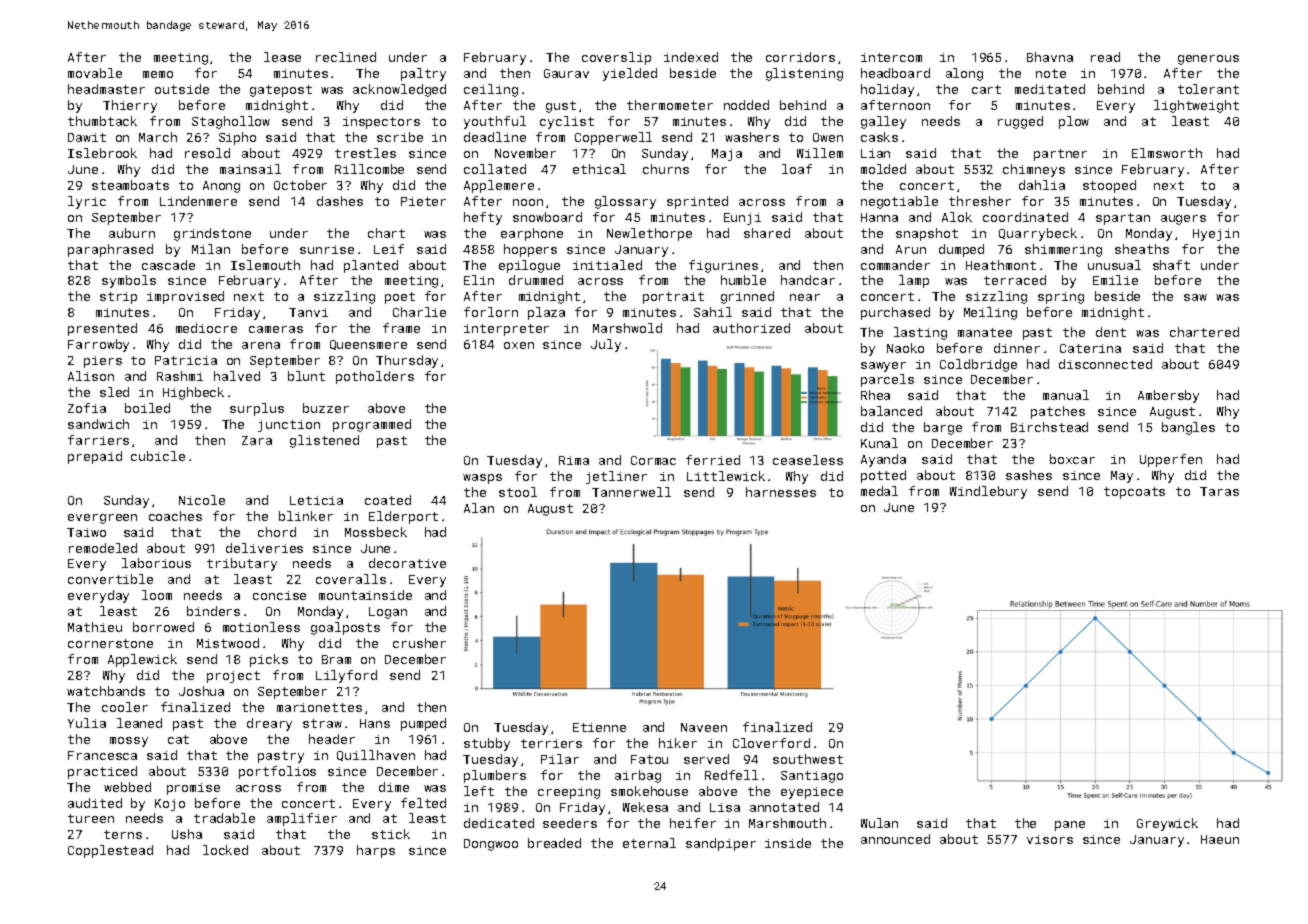 This page has height=924, width=1308. I want to click on cascade, so click(168, 265).
